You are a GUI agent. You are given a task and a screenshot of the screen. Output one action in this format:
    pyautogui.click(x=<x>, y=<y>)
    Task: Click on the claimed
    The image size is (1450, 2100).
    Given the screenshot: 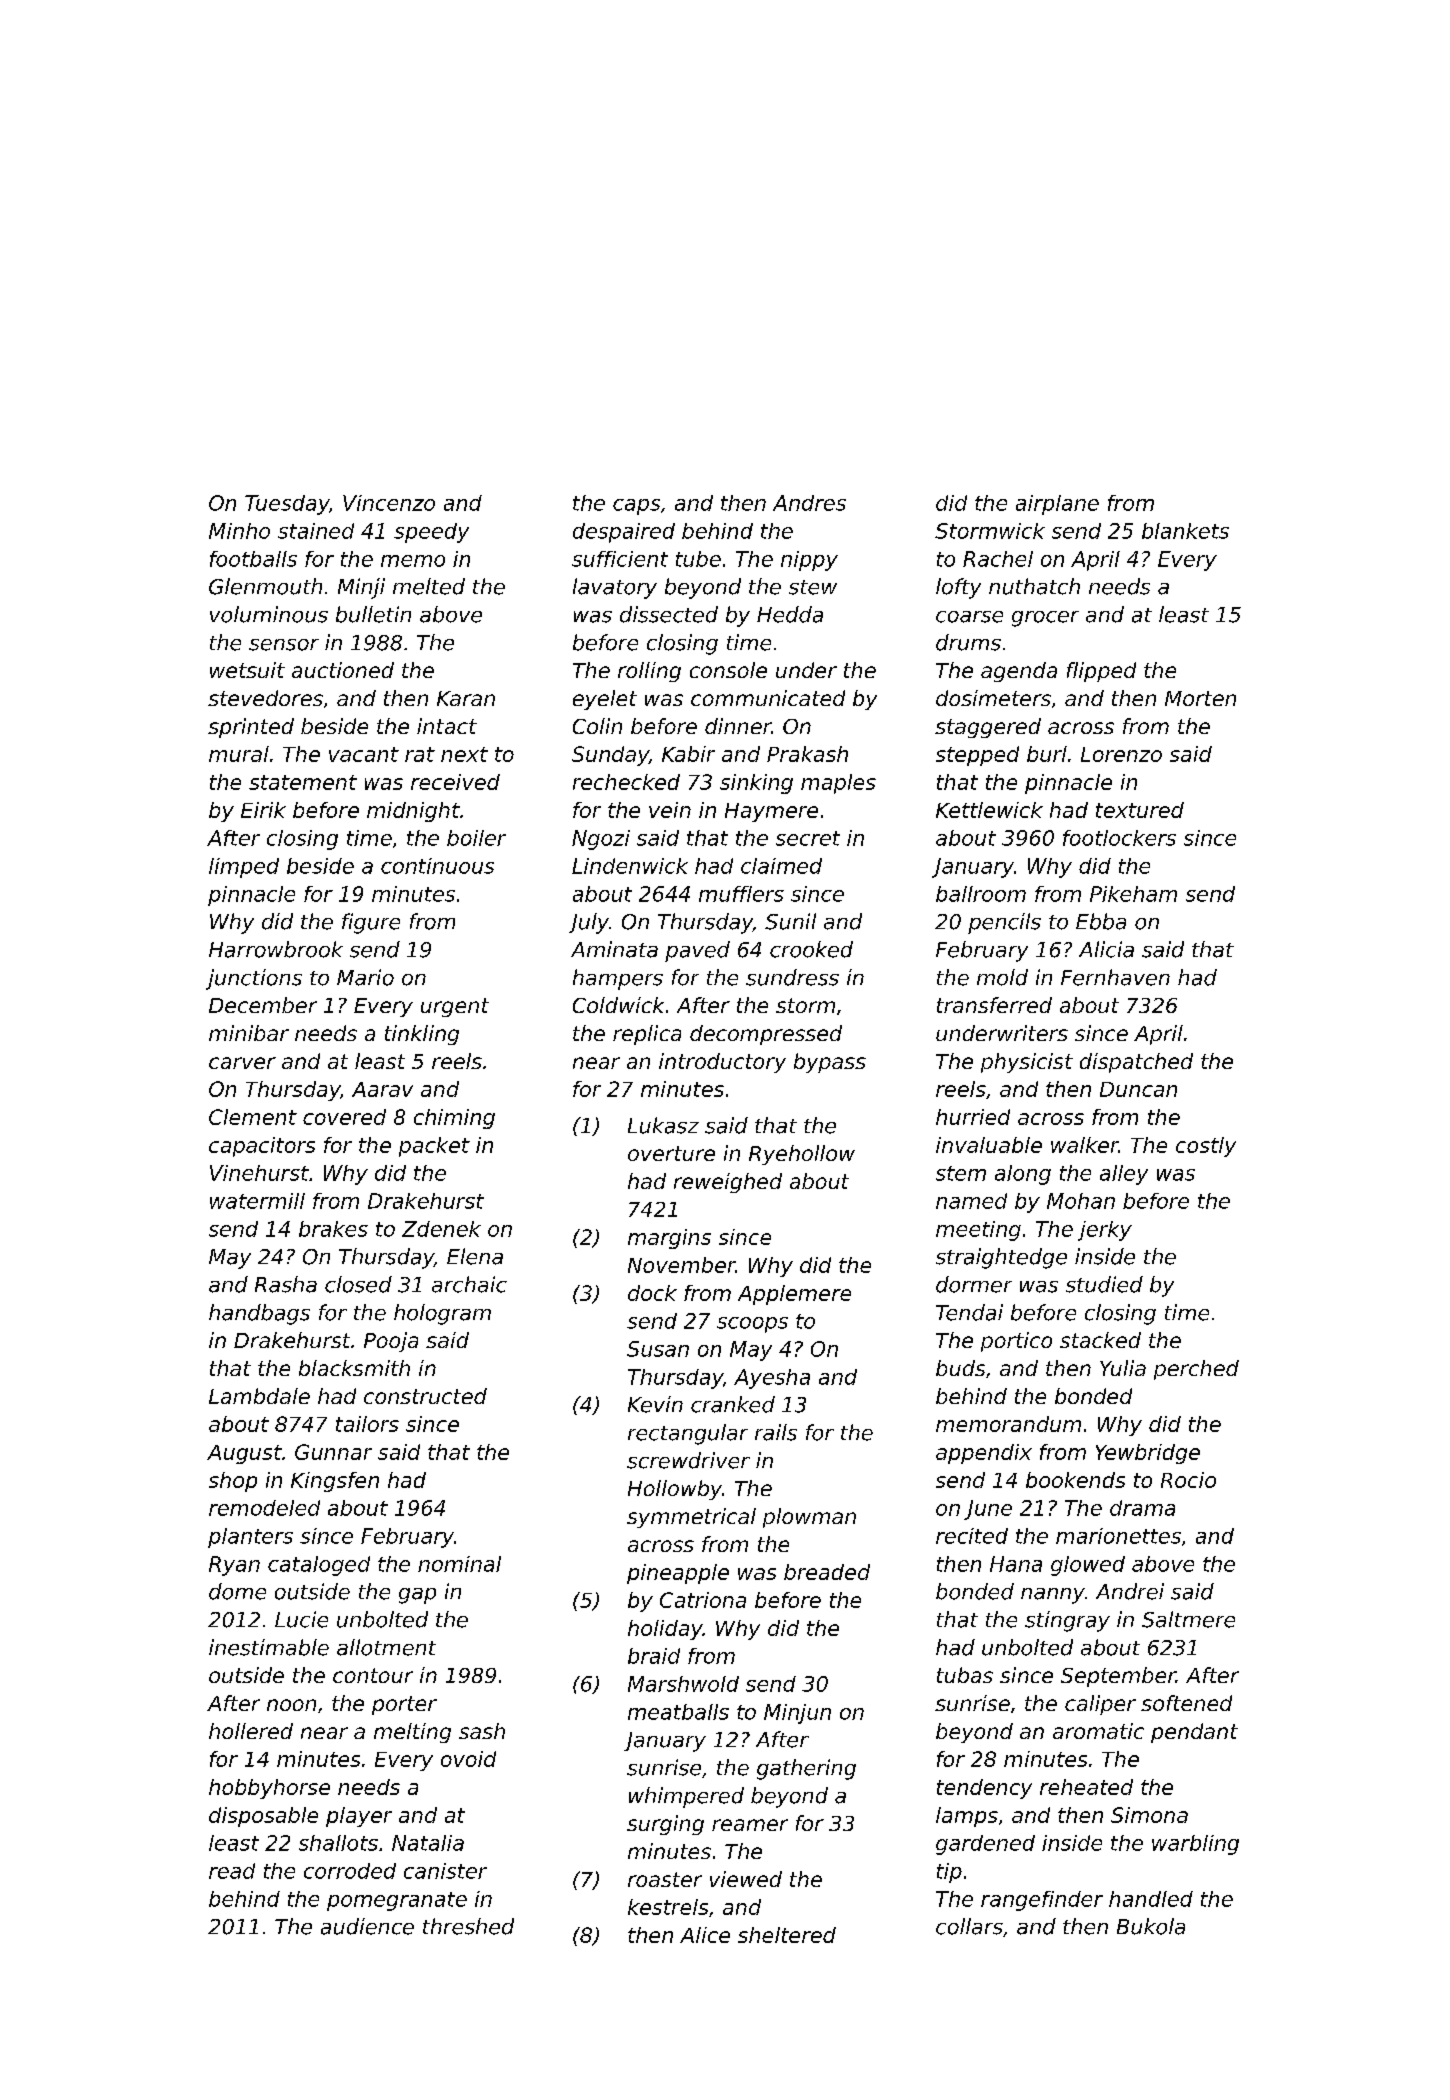 What is the action you would take?
    pyautogui.click(x=781, y=866)
